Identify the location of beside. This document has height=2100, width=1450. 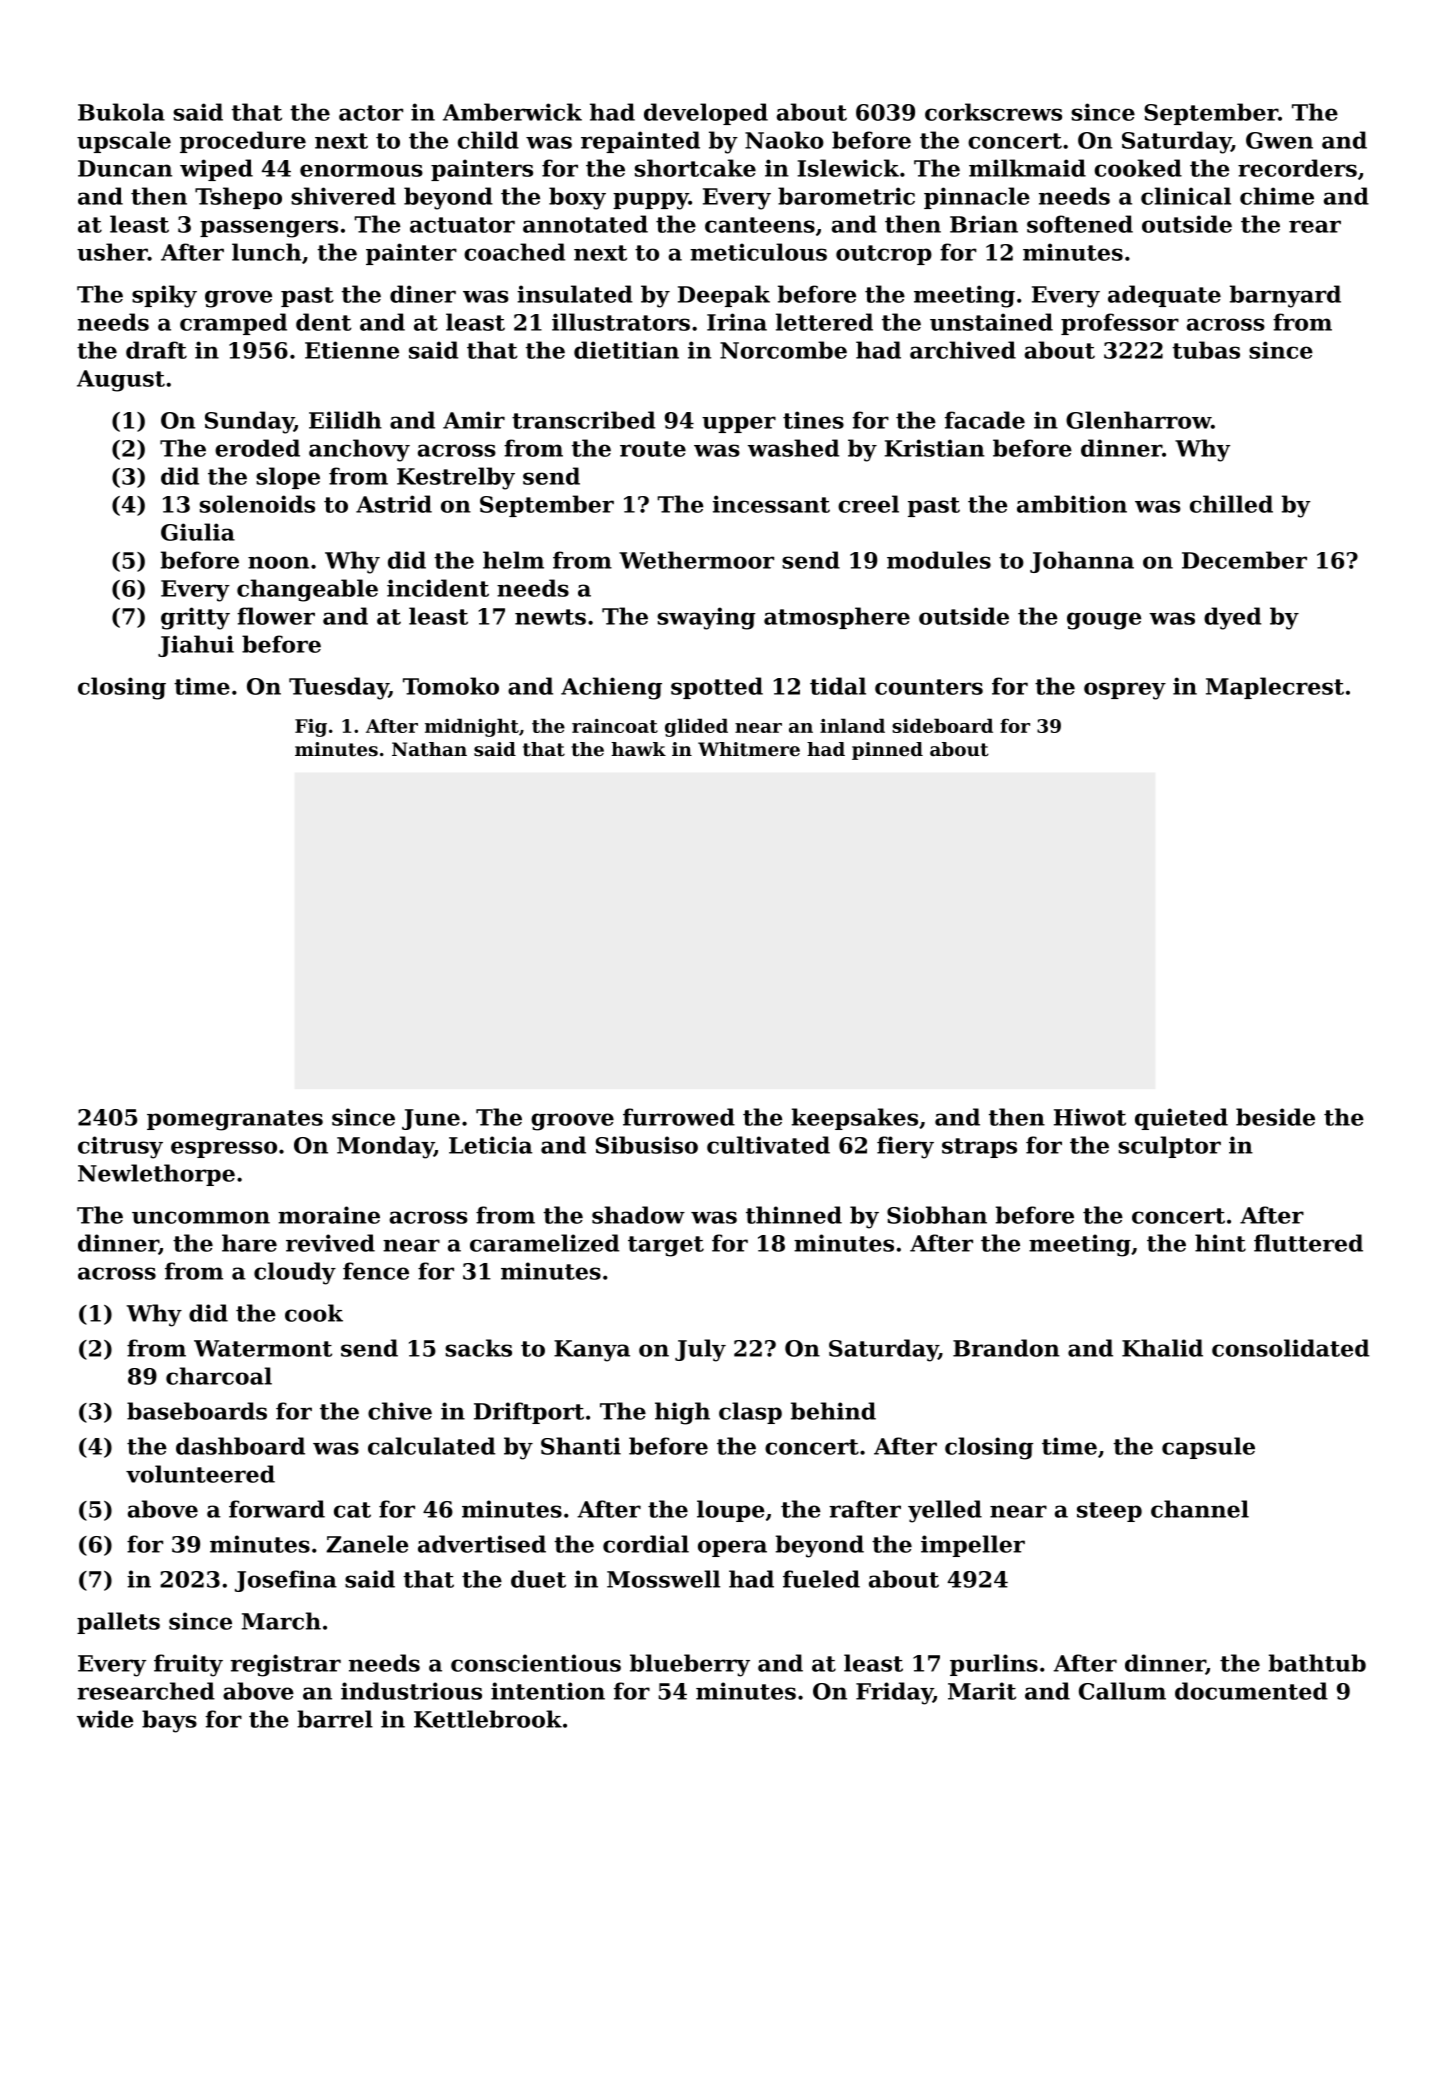
(1275, 1117).
